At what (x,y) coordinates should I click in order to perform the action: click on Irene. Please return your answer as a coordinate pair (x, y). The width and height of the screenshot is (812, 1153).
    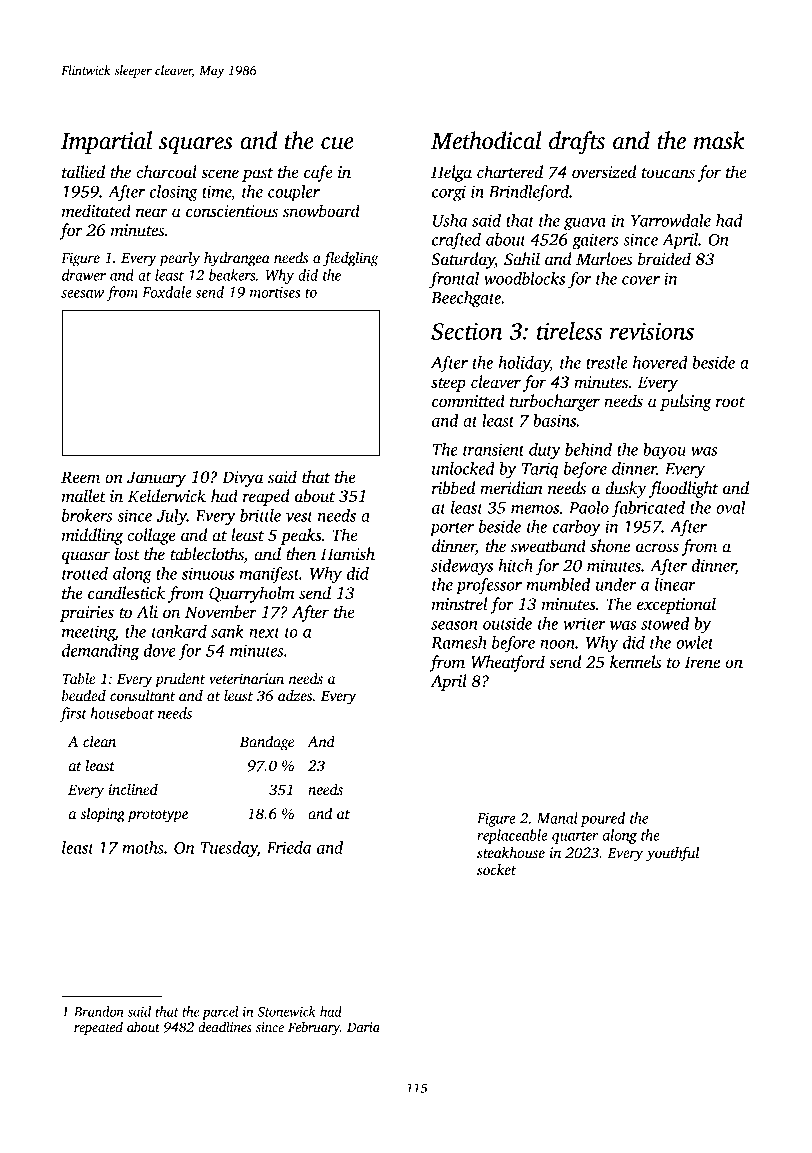
    Looking at the image, I should click on (702, 662).
